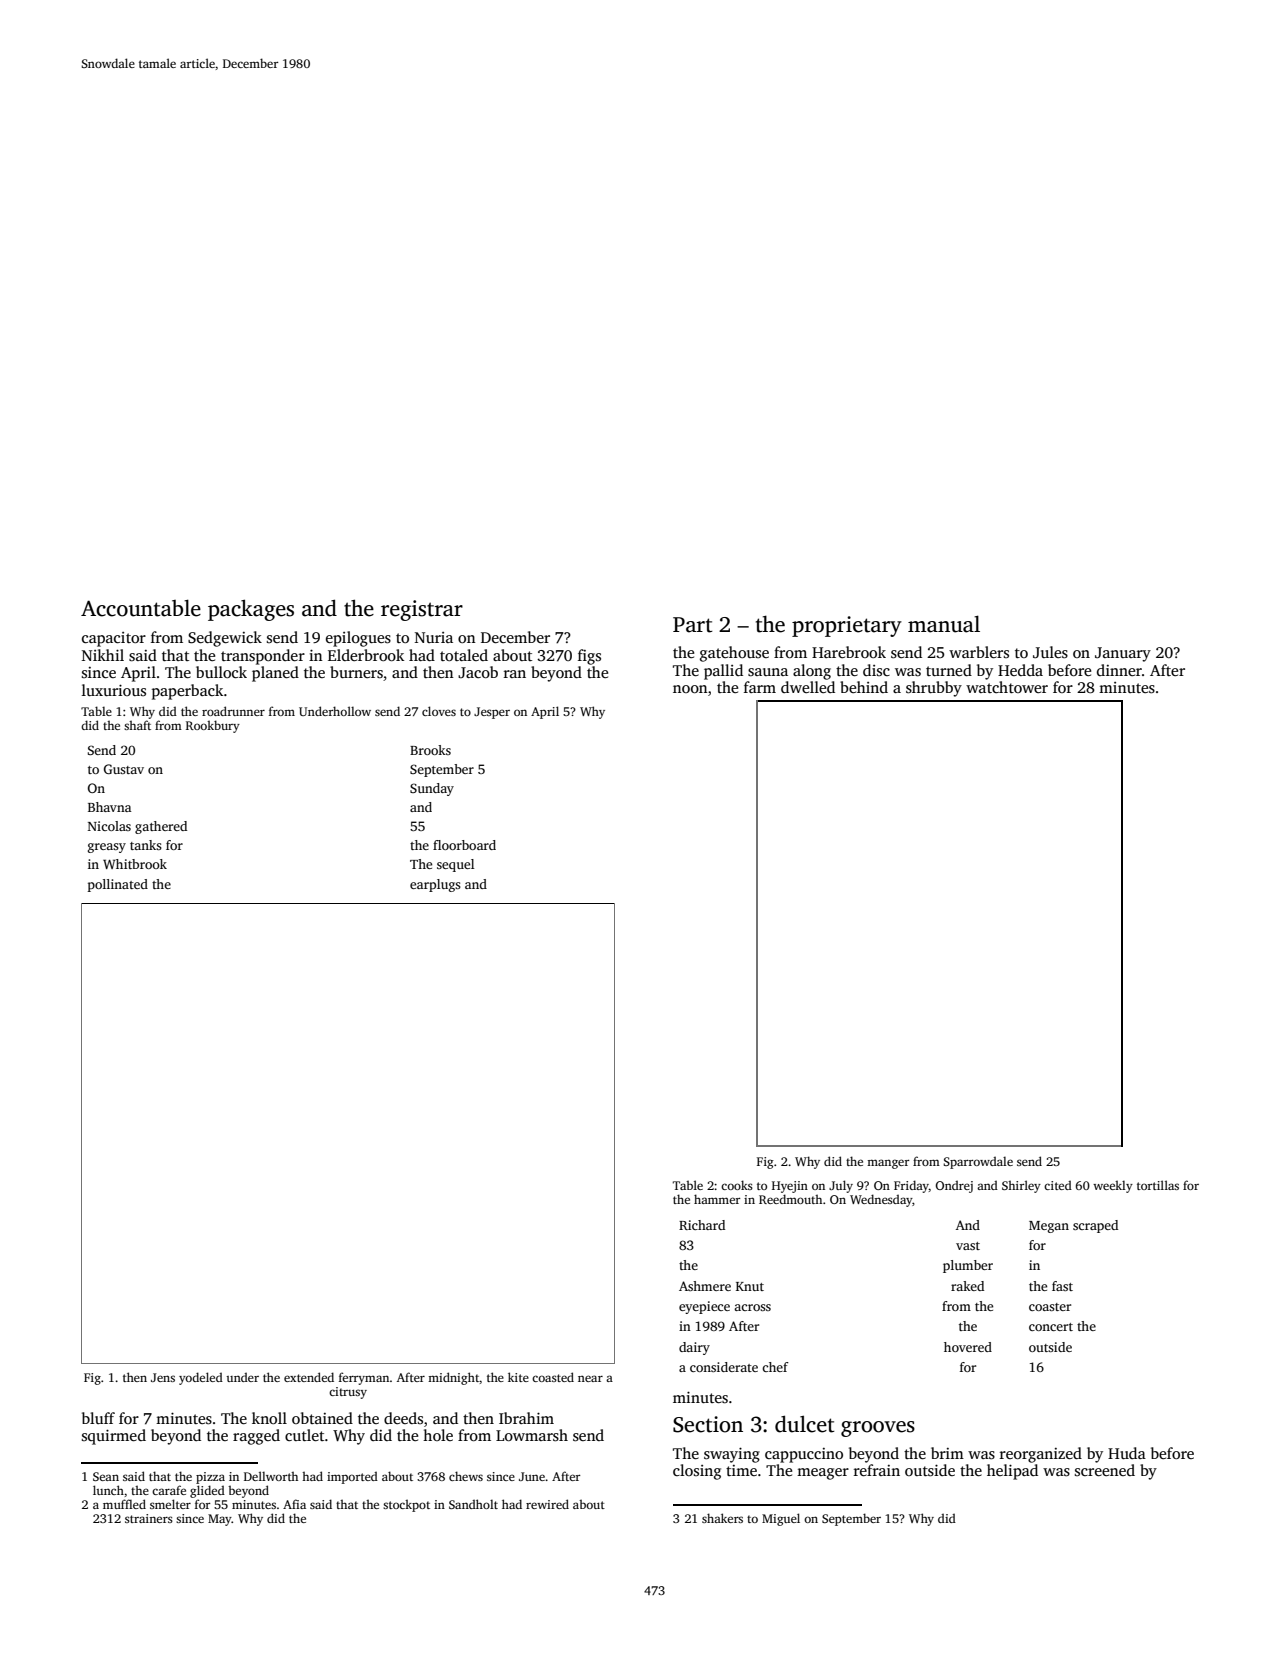  Describe the element at coordinates (188, 692) in the screenshot. I see `paperback` at that location.
